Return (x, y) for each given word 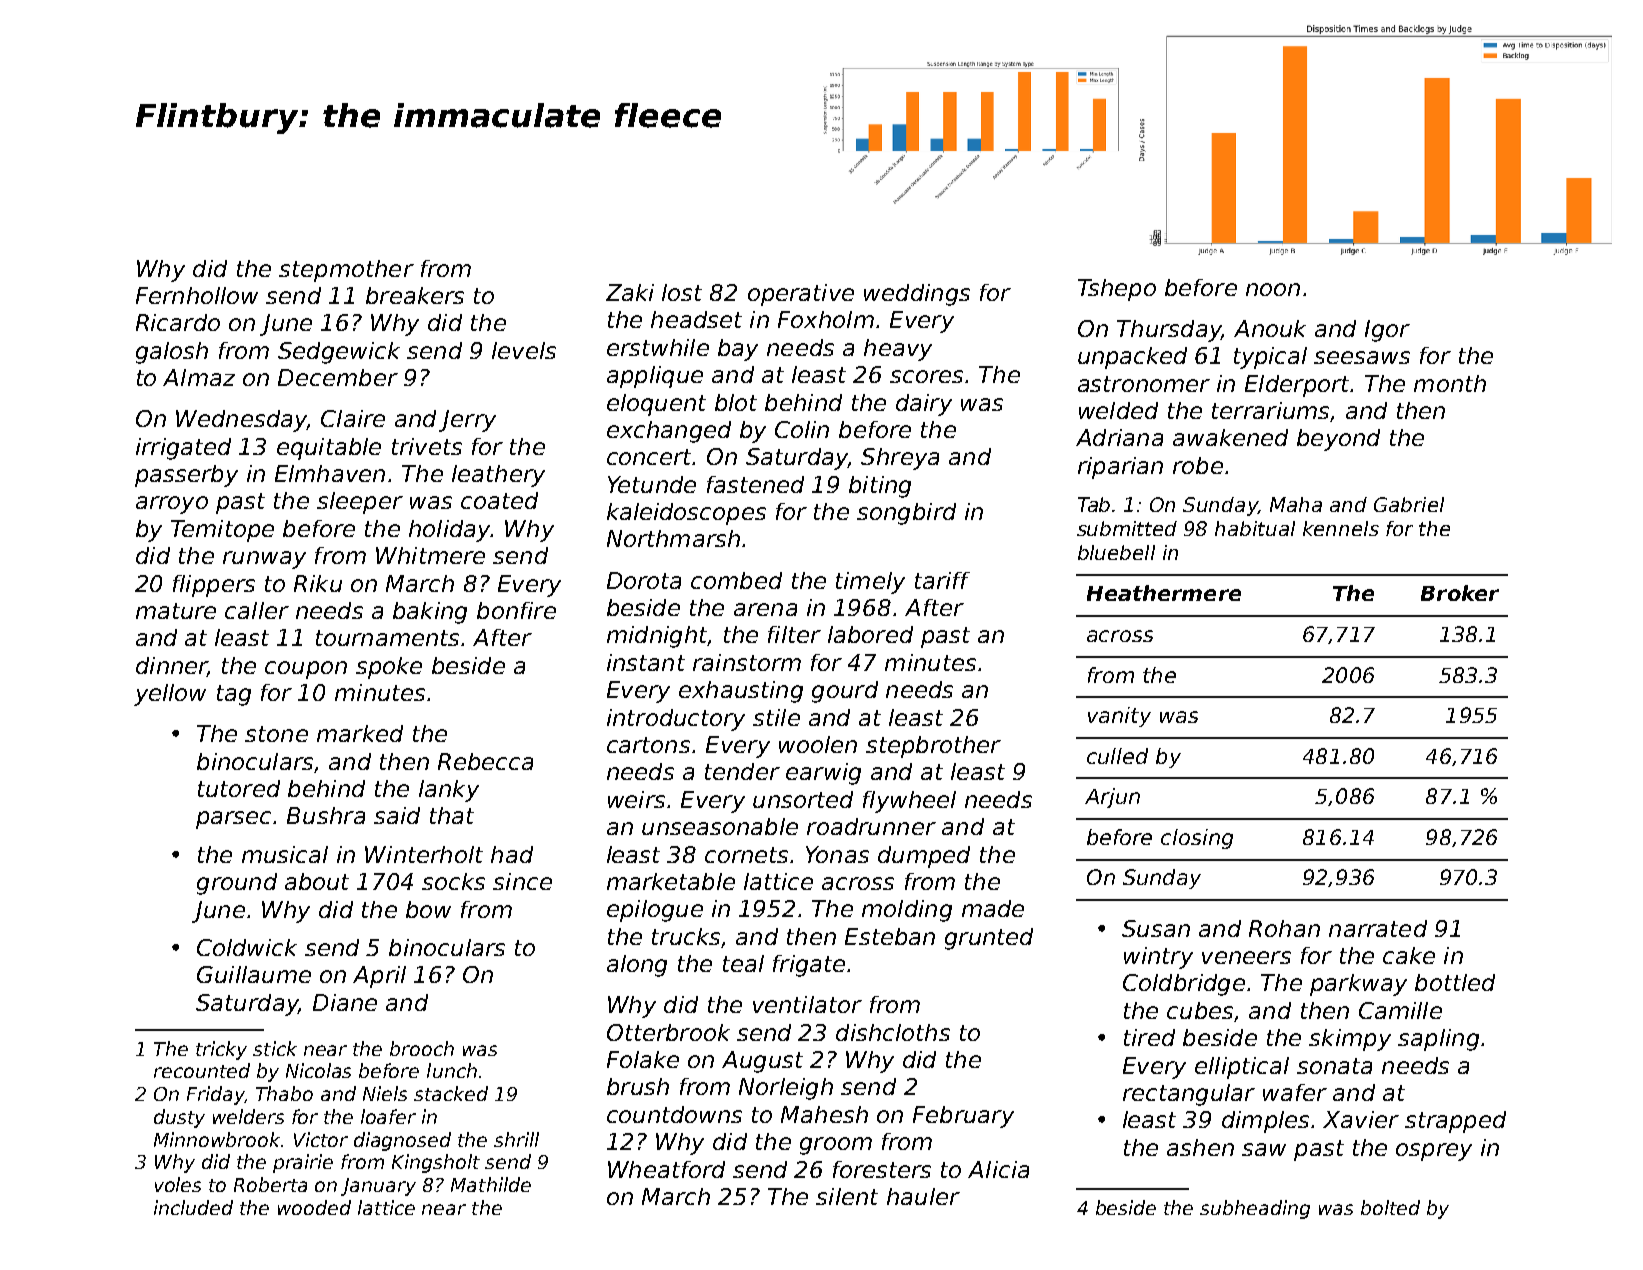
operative (801, 295)
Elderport (1297, 386)
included (193, 1207)
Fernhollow (197, 295)
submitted (1127, 528)
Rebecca (485, 761)
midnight (657, 637)
